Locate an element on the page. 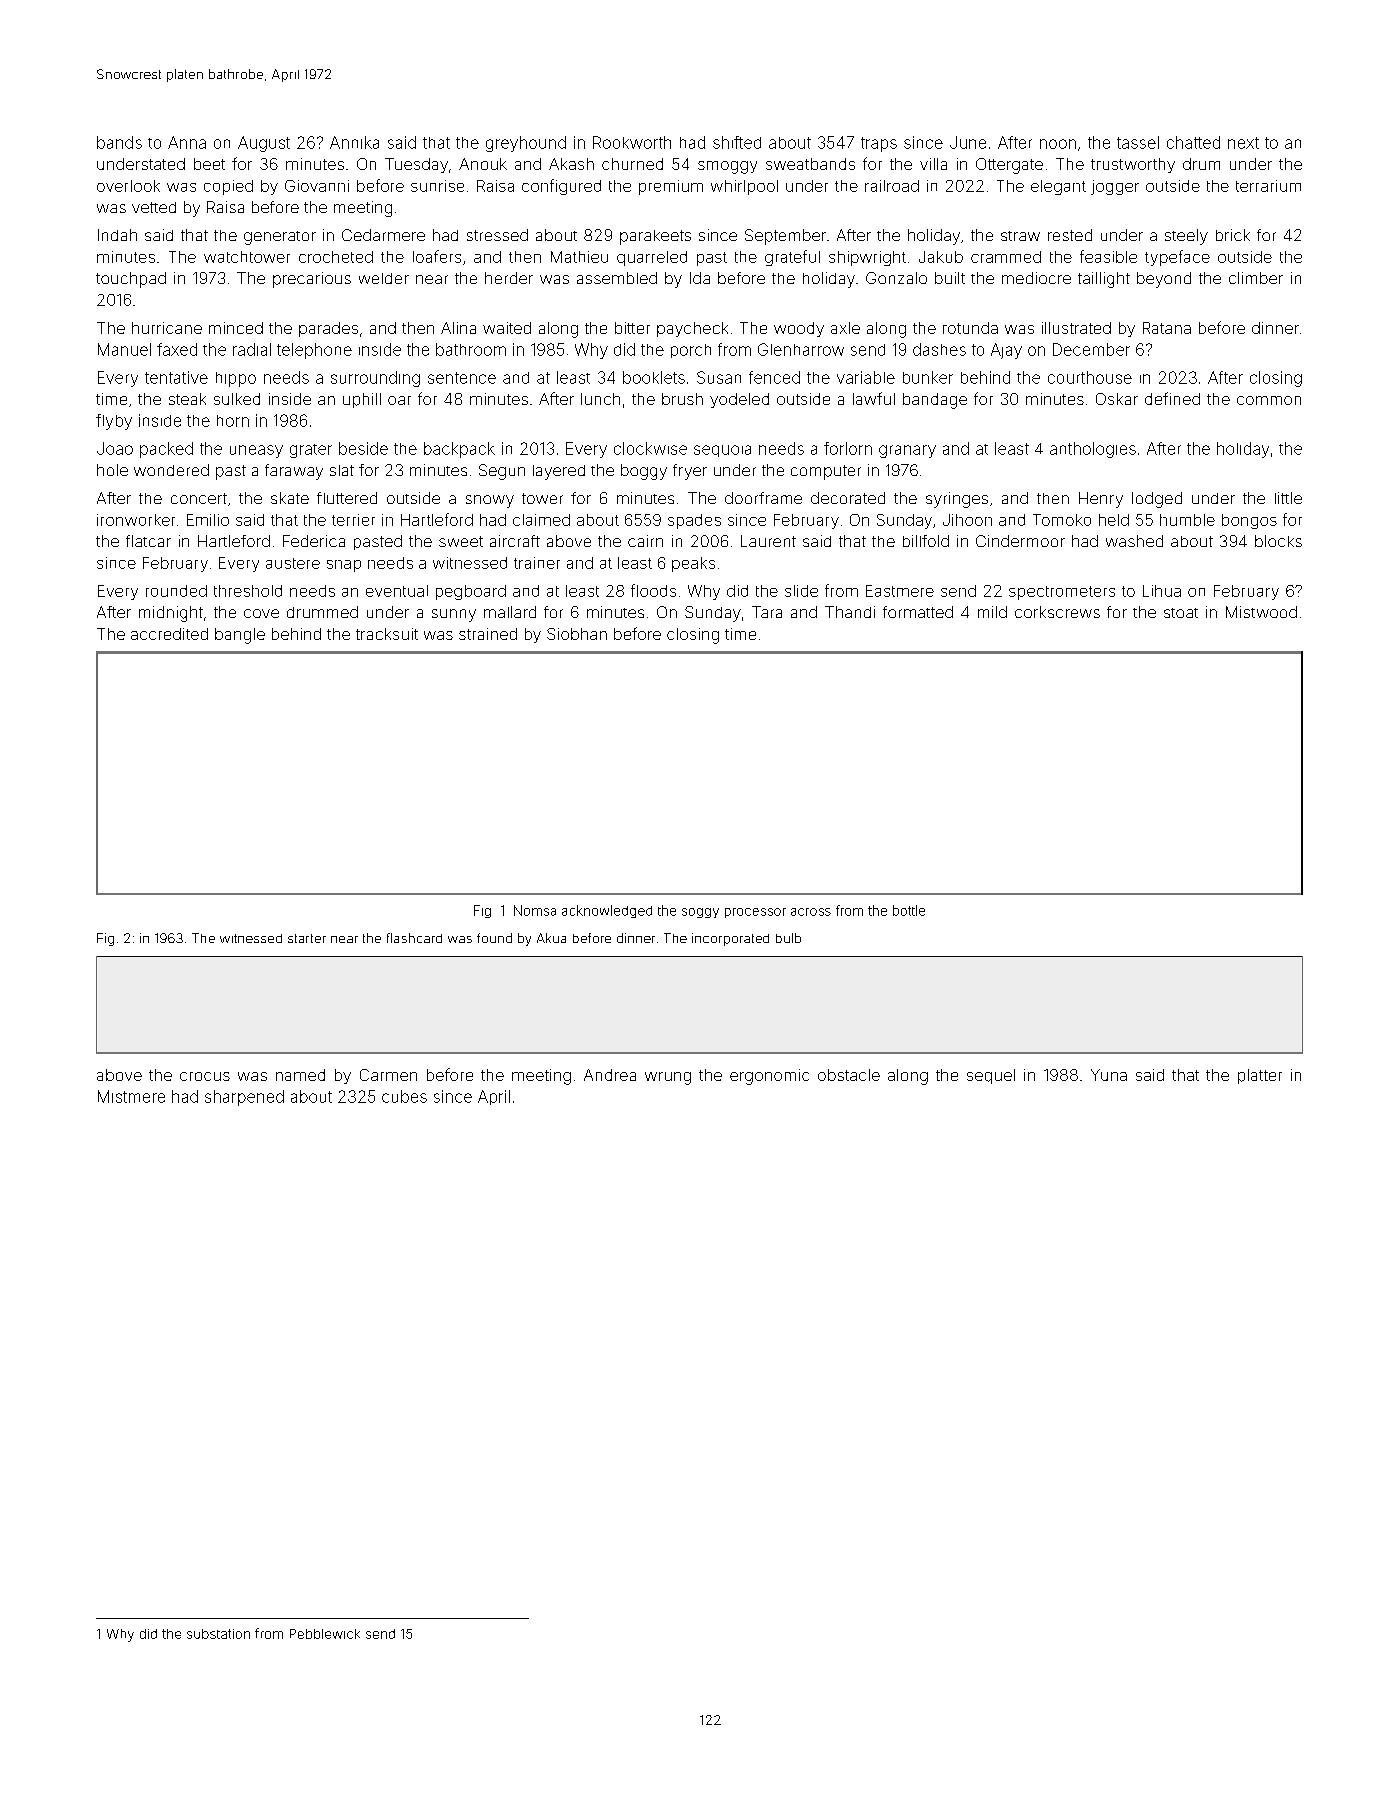 The image size is (1399, 1811). substation is located at coordinates (218, 1634).
